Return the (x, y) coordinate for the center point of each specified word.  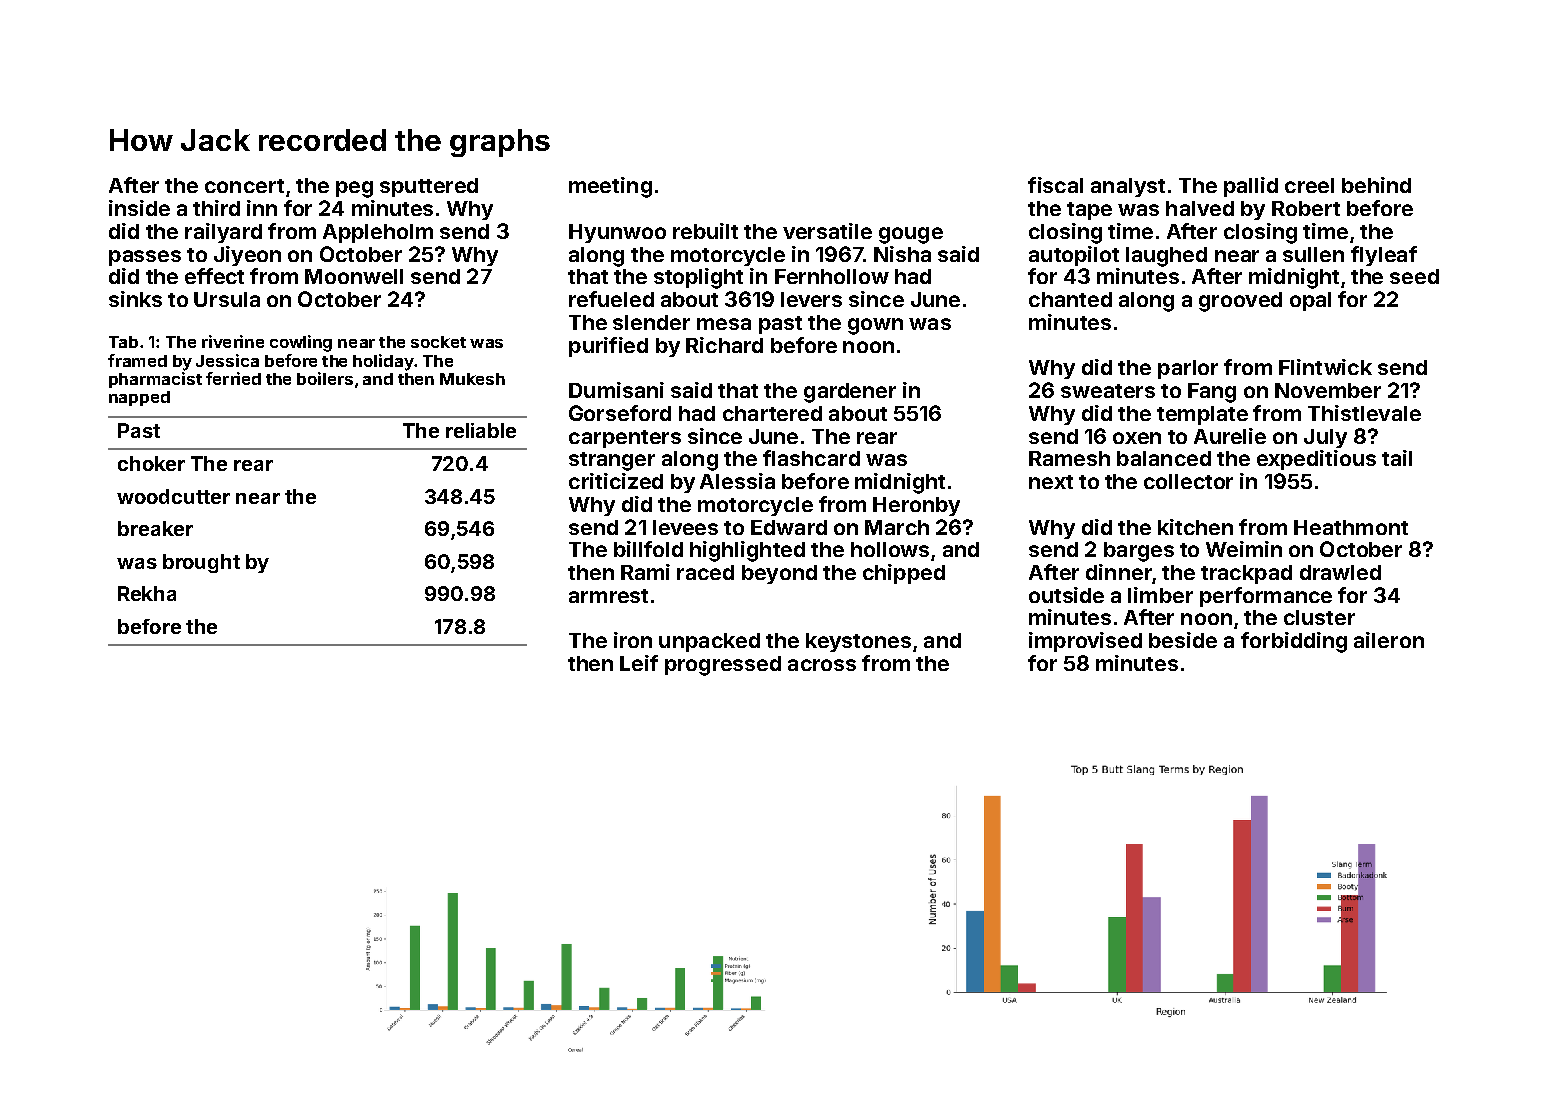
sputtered (429, 187)
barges (1139, 552)
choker (151, 463)
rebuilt (705, 231)
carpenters (625, 439)
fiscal (1055, 185)
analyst (1128, 187)
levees (685, 527)
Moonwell (354, 276)
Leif (639, 663)
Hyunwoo (617, 233)
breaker (155, 528)
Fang (1212, 393)
